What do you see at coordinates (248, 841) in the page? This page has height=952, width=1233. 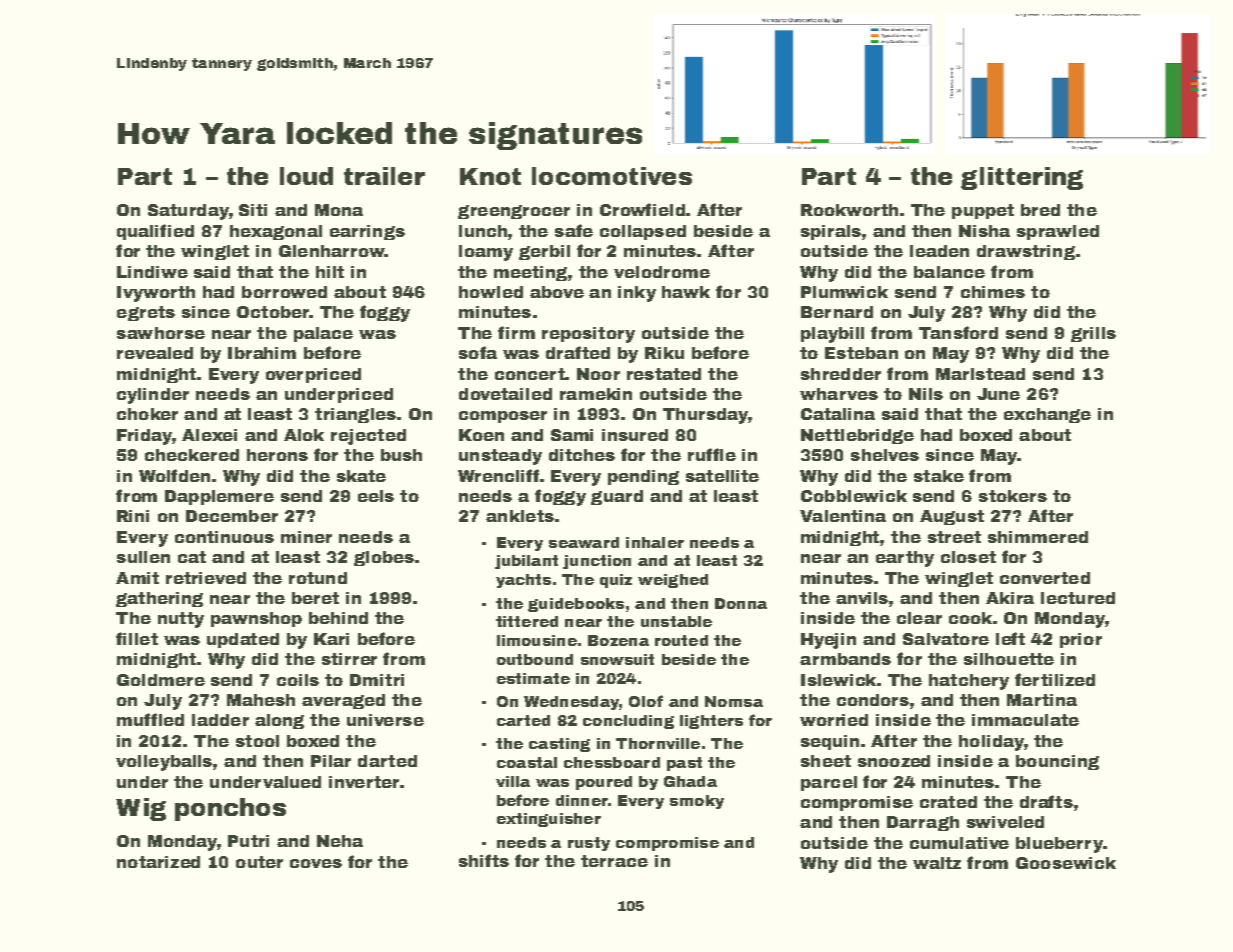 I see `Putri` at bounding box center [248, 841].
